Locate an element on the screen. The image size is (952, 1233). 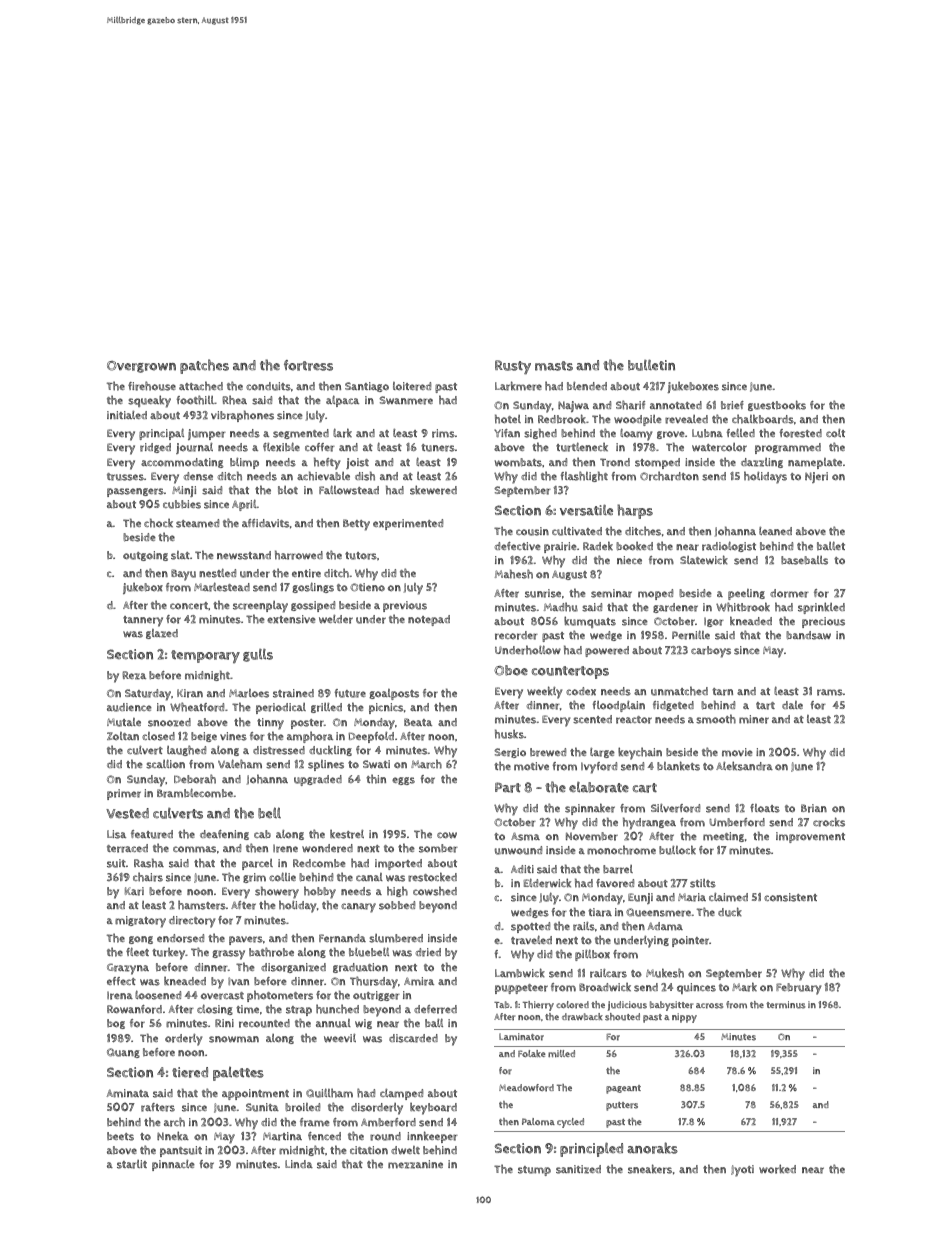
Overgrown is located at coordinates (141, 367).
